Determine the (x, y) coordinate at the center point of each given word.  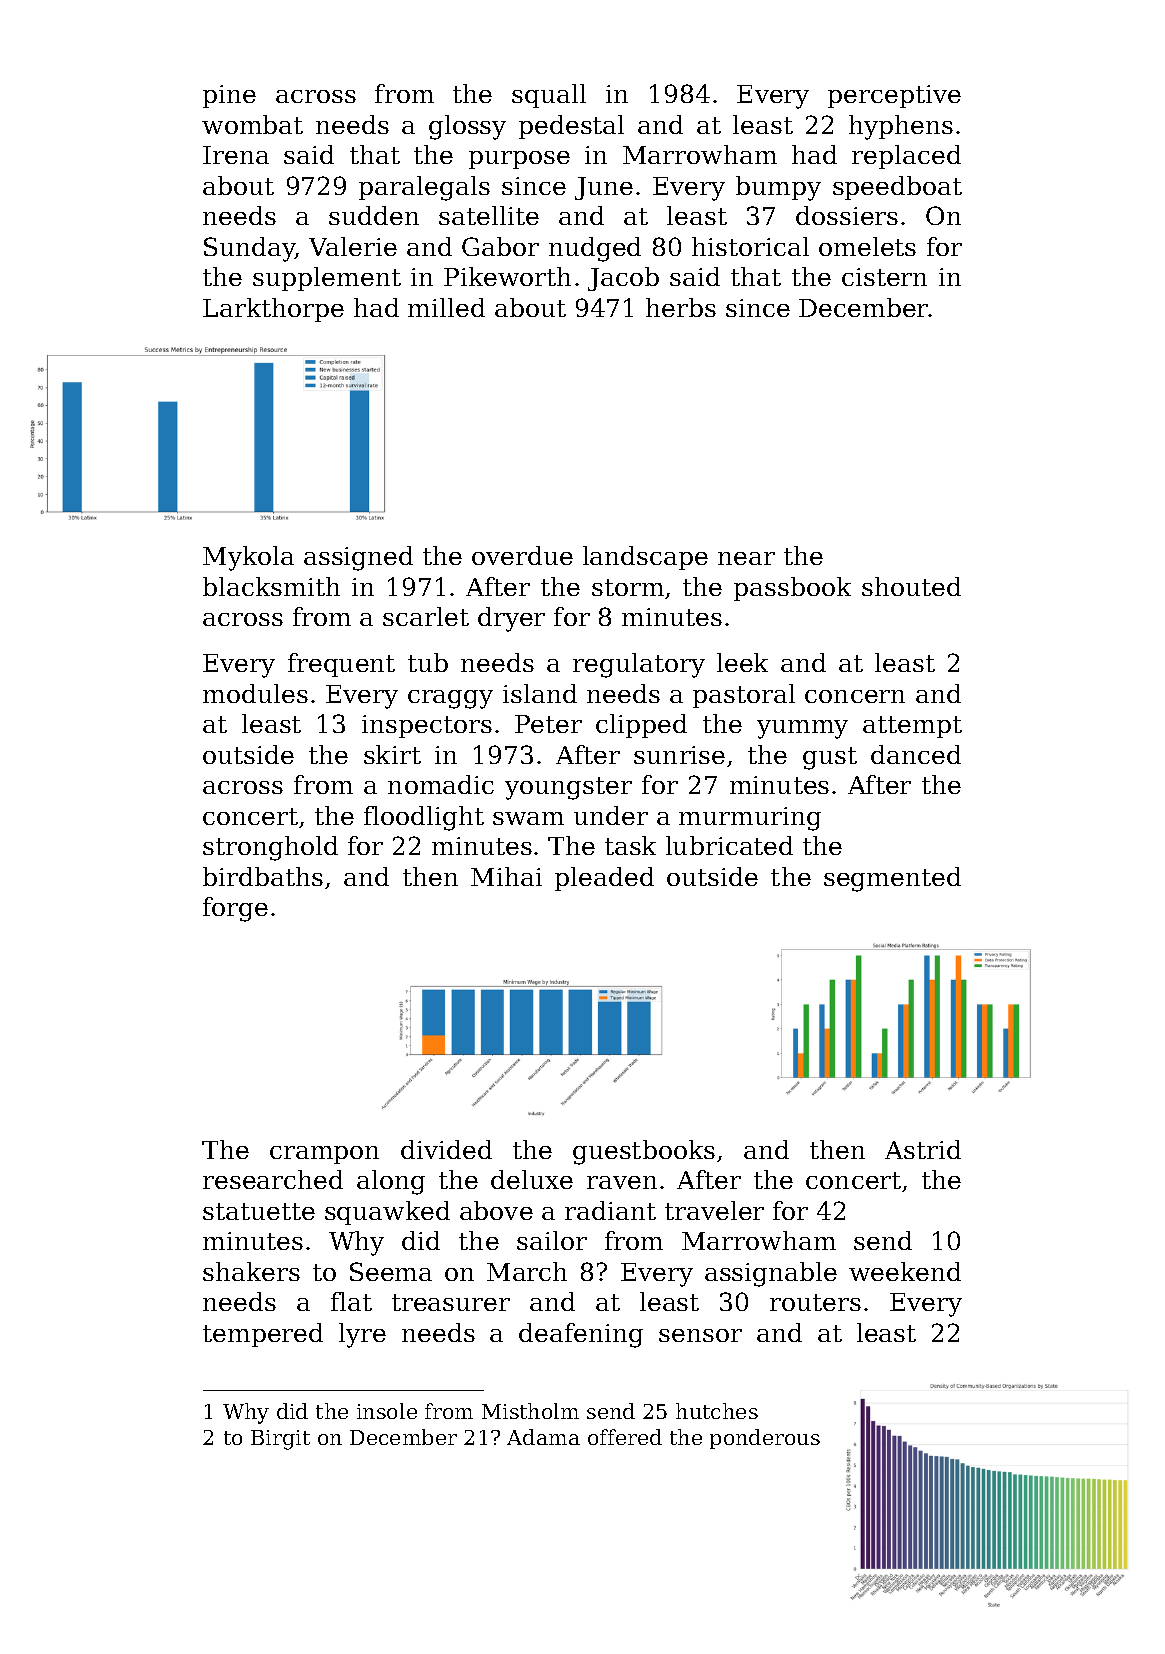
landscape (645, 558)
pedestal (571, 127)
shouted (911, 586)
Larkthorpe (273, 310)
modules (255, 693)
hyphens (901, 127)
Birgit (280, 1440)
